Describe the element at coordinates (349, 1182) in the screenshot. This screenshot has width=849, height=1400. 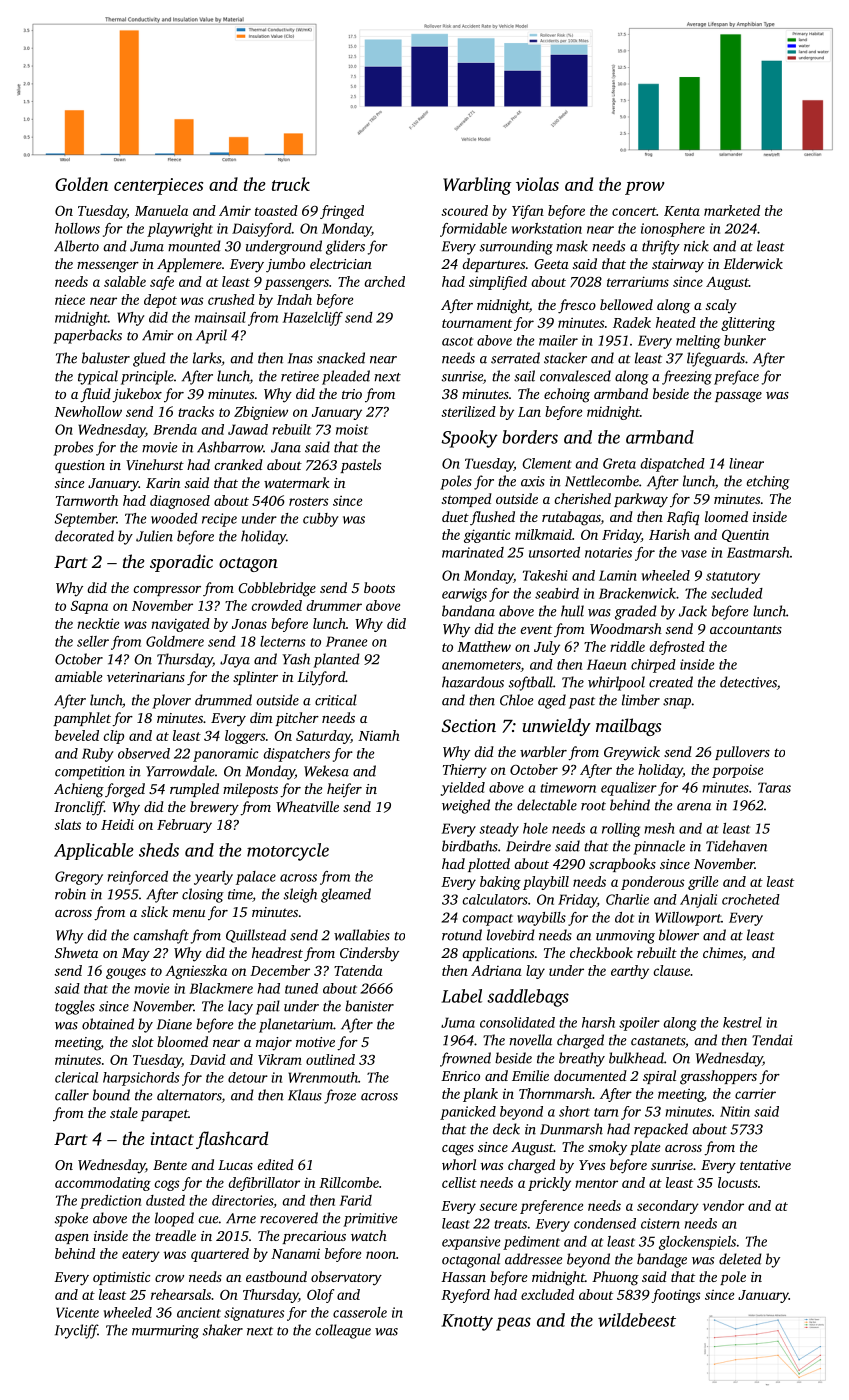
I see `Rillcombe` at that location.
